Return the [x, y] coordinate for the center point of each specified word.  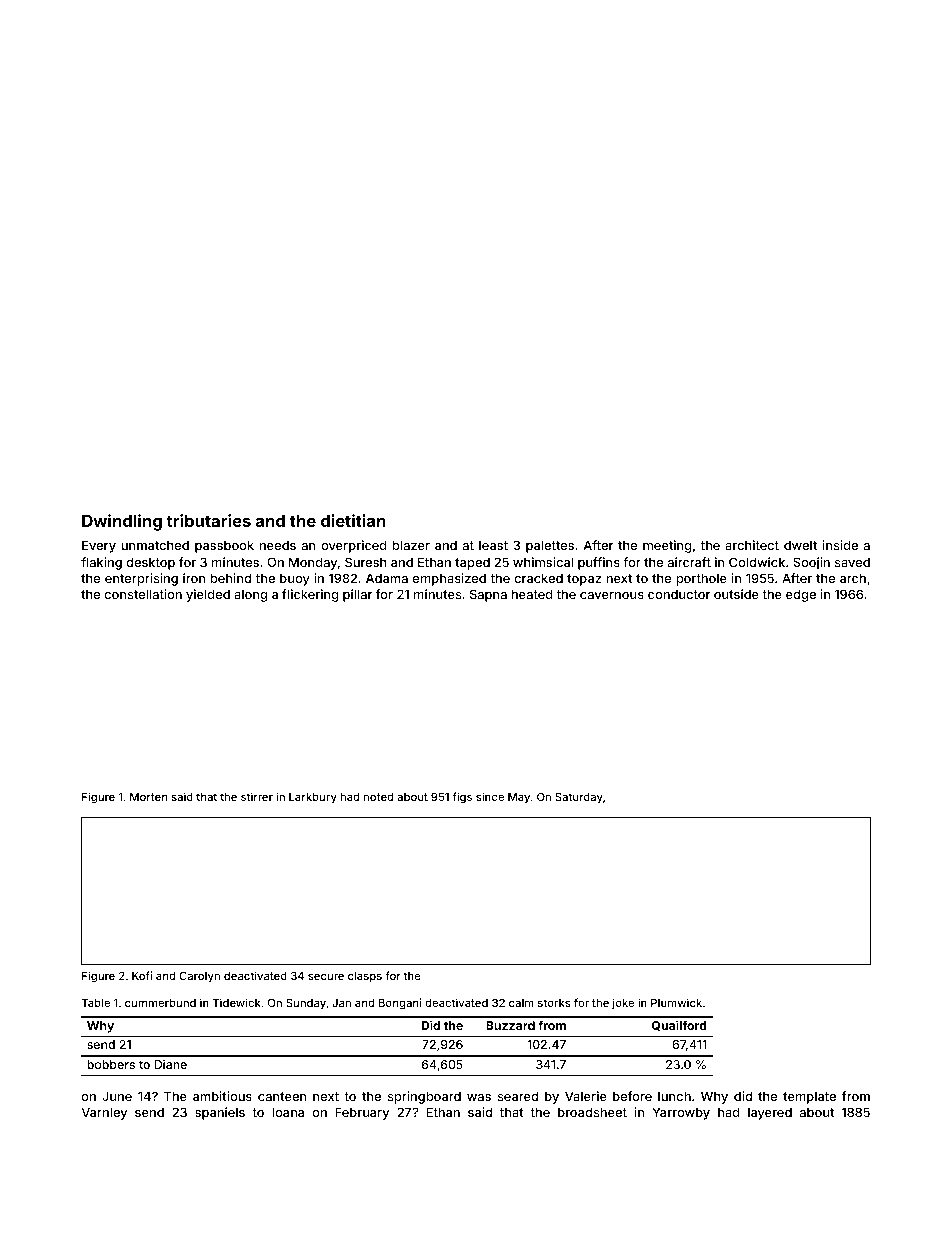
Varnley [104, 1113]
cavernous [612, 595]
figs [462, 798]
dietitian [353, 520]
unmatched [155, 545]
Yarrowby [681, 1113]
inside [840, 545]
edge [801, 595]
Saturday [579, 798]
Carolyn [199, 977]
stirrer [257, 796]
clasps [365, 977]
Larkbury [313, 798]
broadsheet [592, 1112]
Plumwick [676, 1002]
